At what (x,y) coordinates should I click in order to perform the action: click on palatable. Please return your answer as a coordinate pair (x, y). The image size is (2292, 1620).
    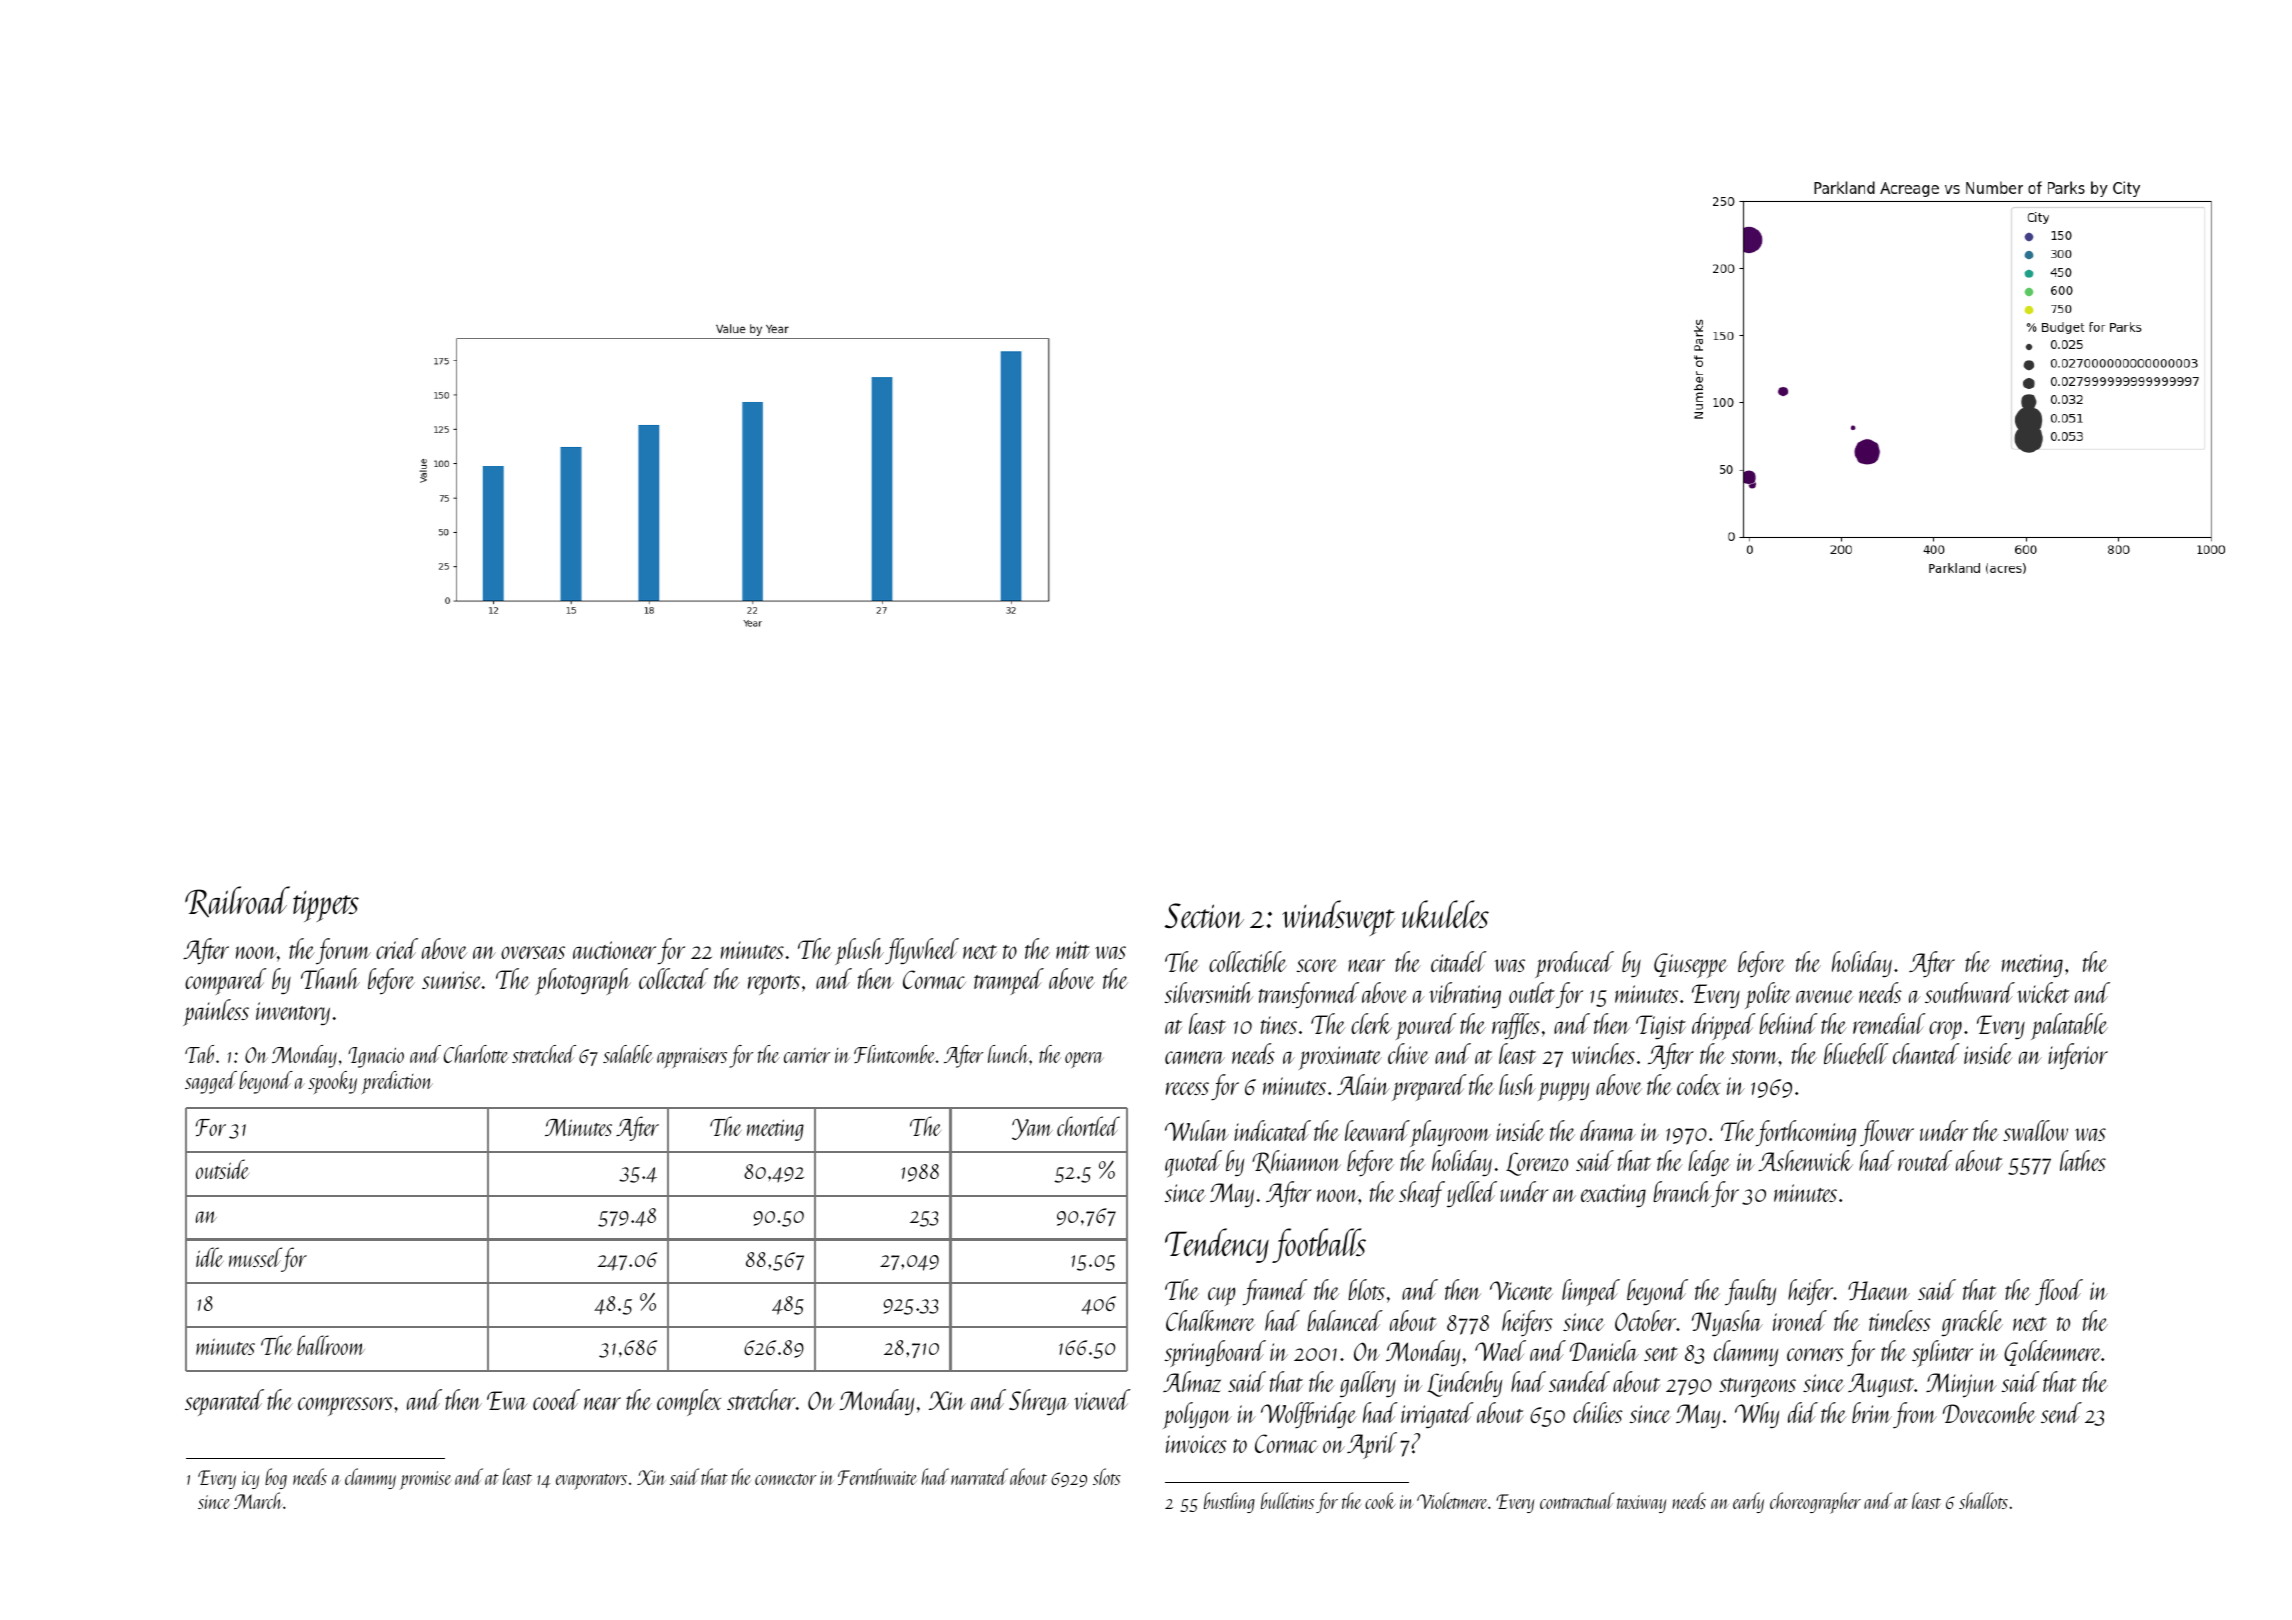
    Looking at the image, I should click on (2069, 1026).
